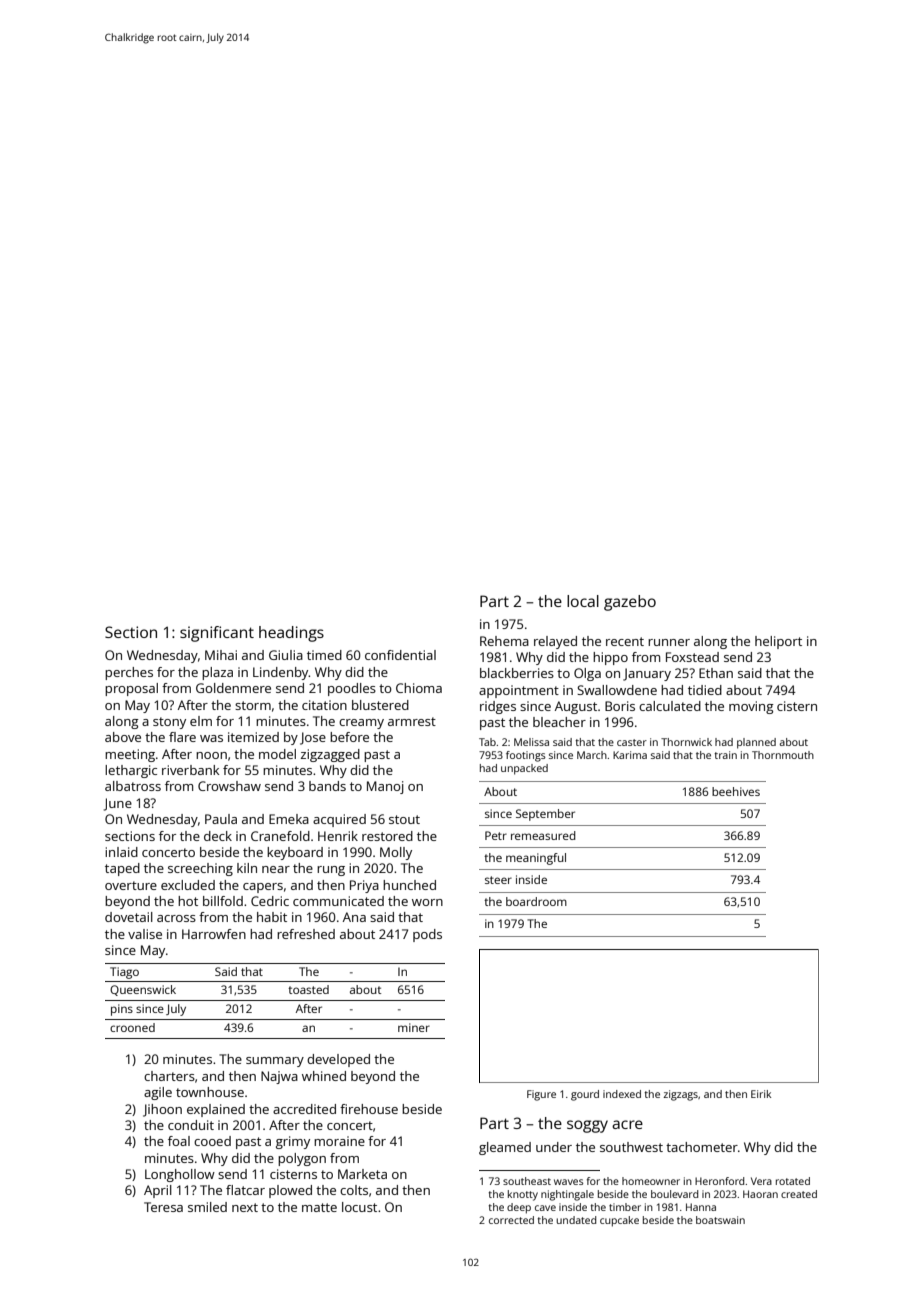 The width and height of the screenshot is (924, 1308). Describe the element at coordinates (217, 634) in the screenshot. I see `significant` at that location.
